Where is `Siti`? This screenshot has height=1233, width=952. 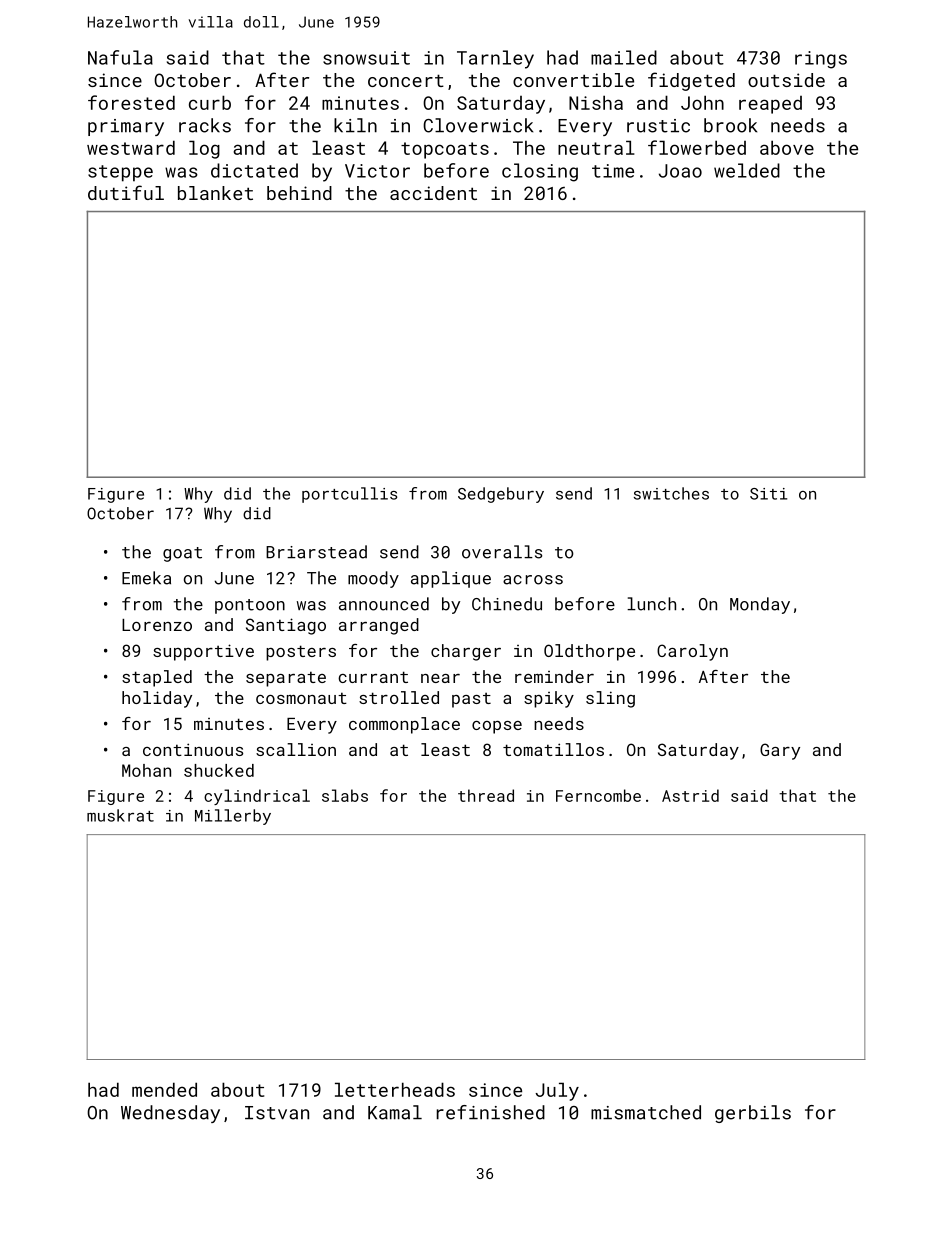
Siti is located at coordinates (768, 494).
